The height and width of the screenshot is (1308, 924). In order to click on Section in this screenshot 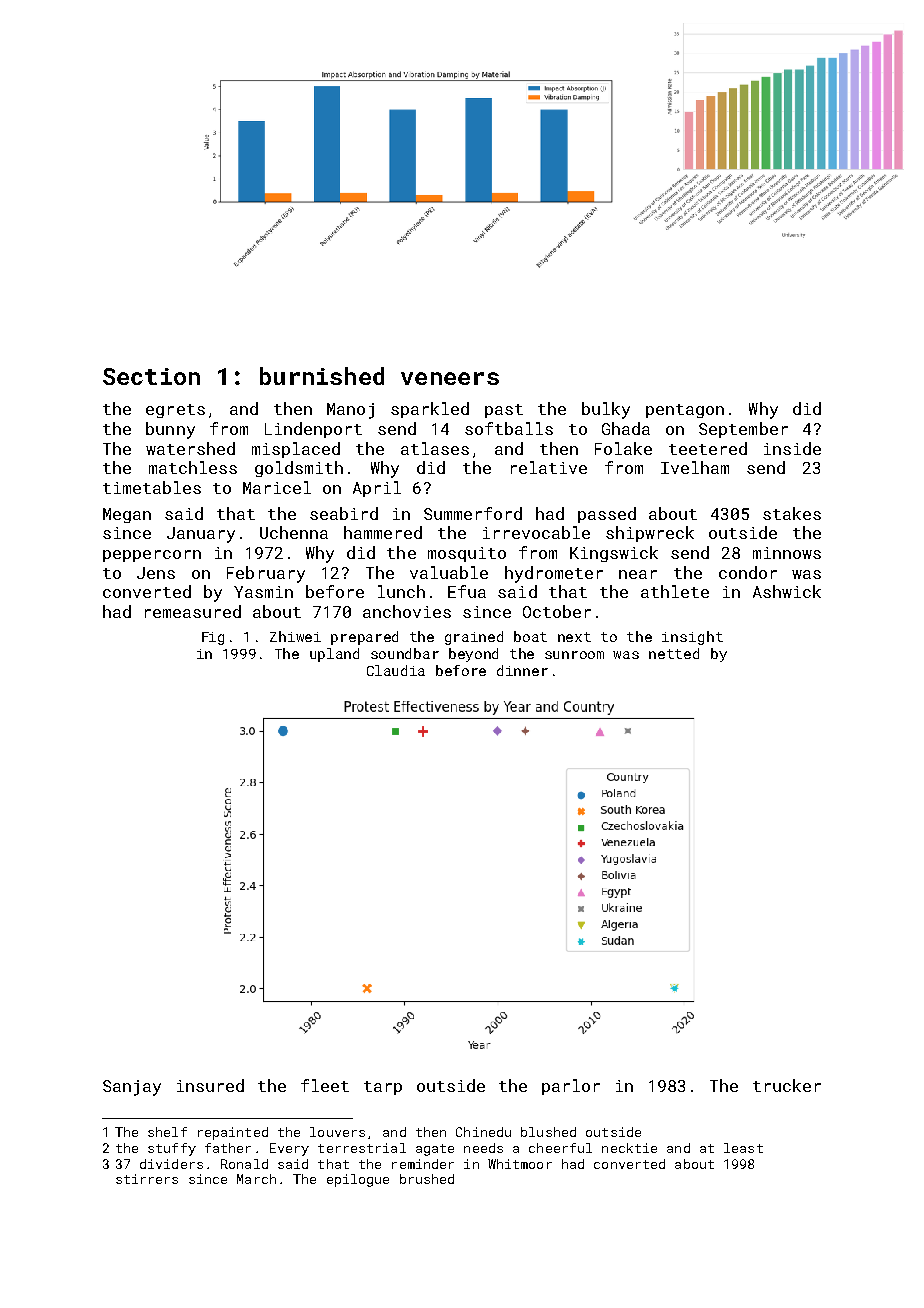, I will do `click(151, 376)`.
